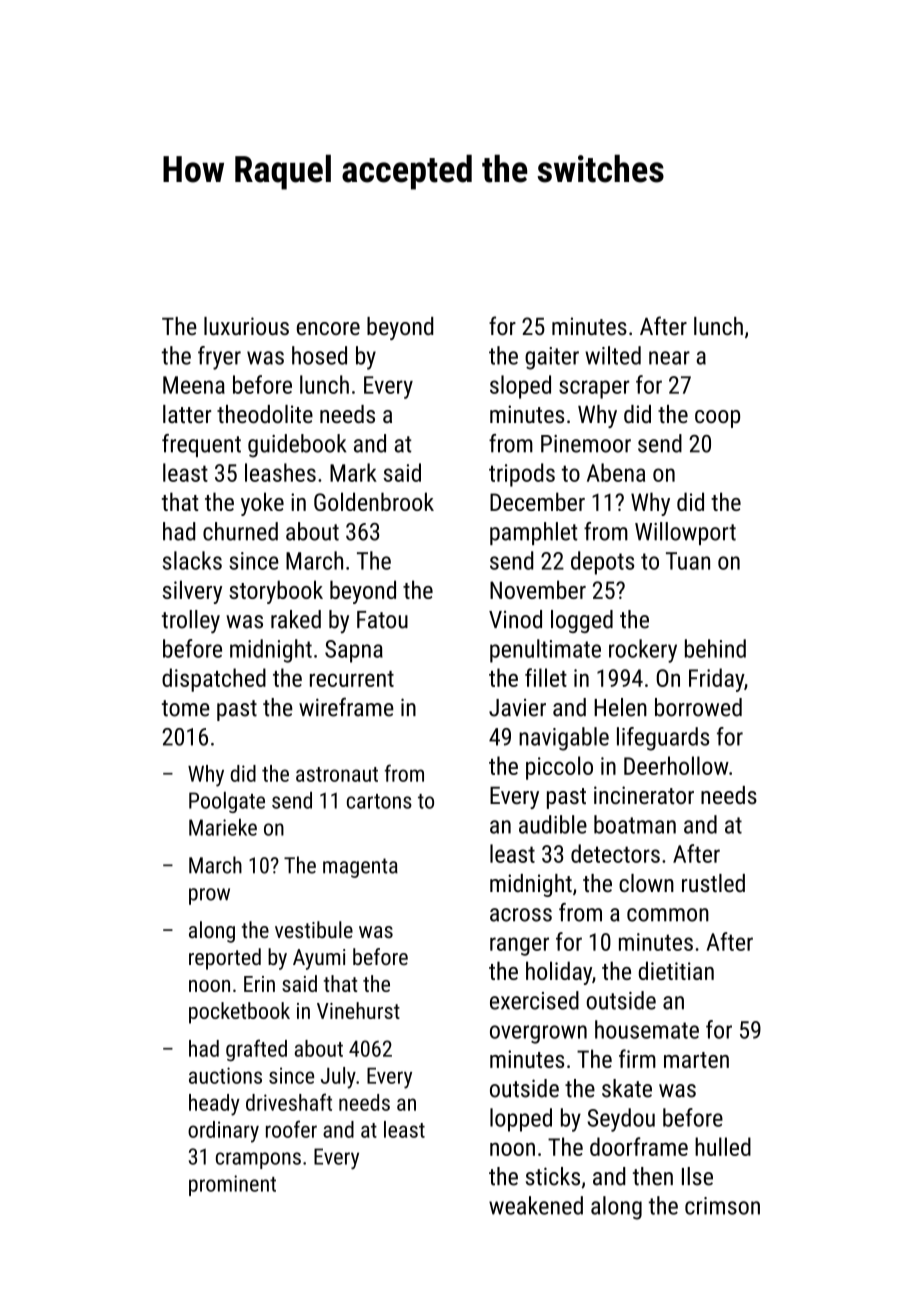 This screenshot has height=1311, width=924. I want to click on luxurious, so click(246, 326).
